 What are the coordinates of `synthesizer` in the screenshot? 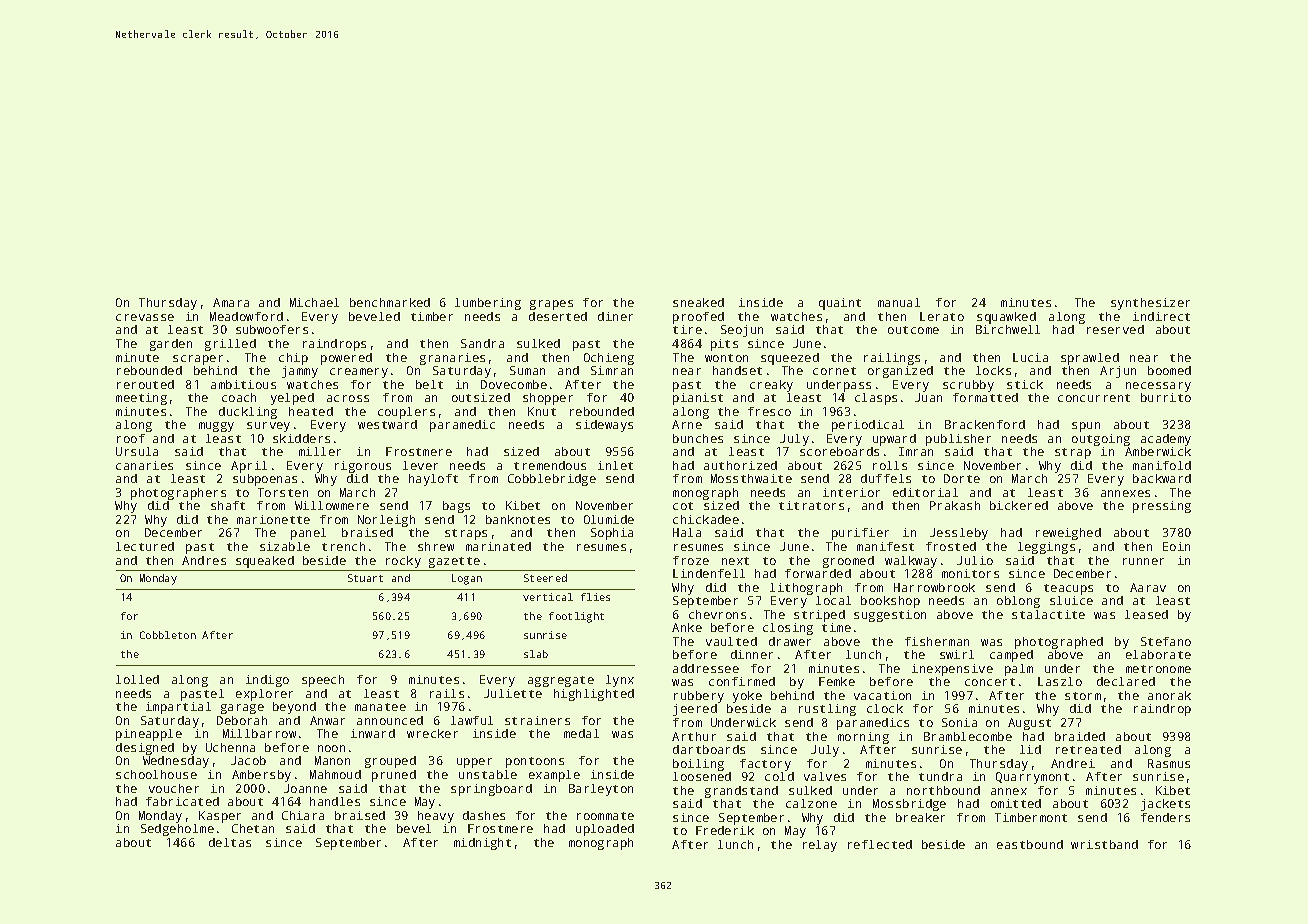 It's located at (1150, 304).
